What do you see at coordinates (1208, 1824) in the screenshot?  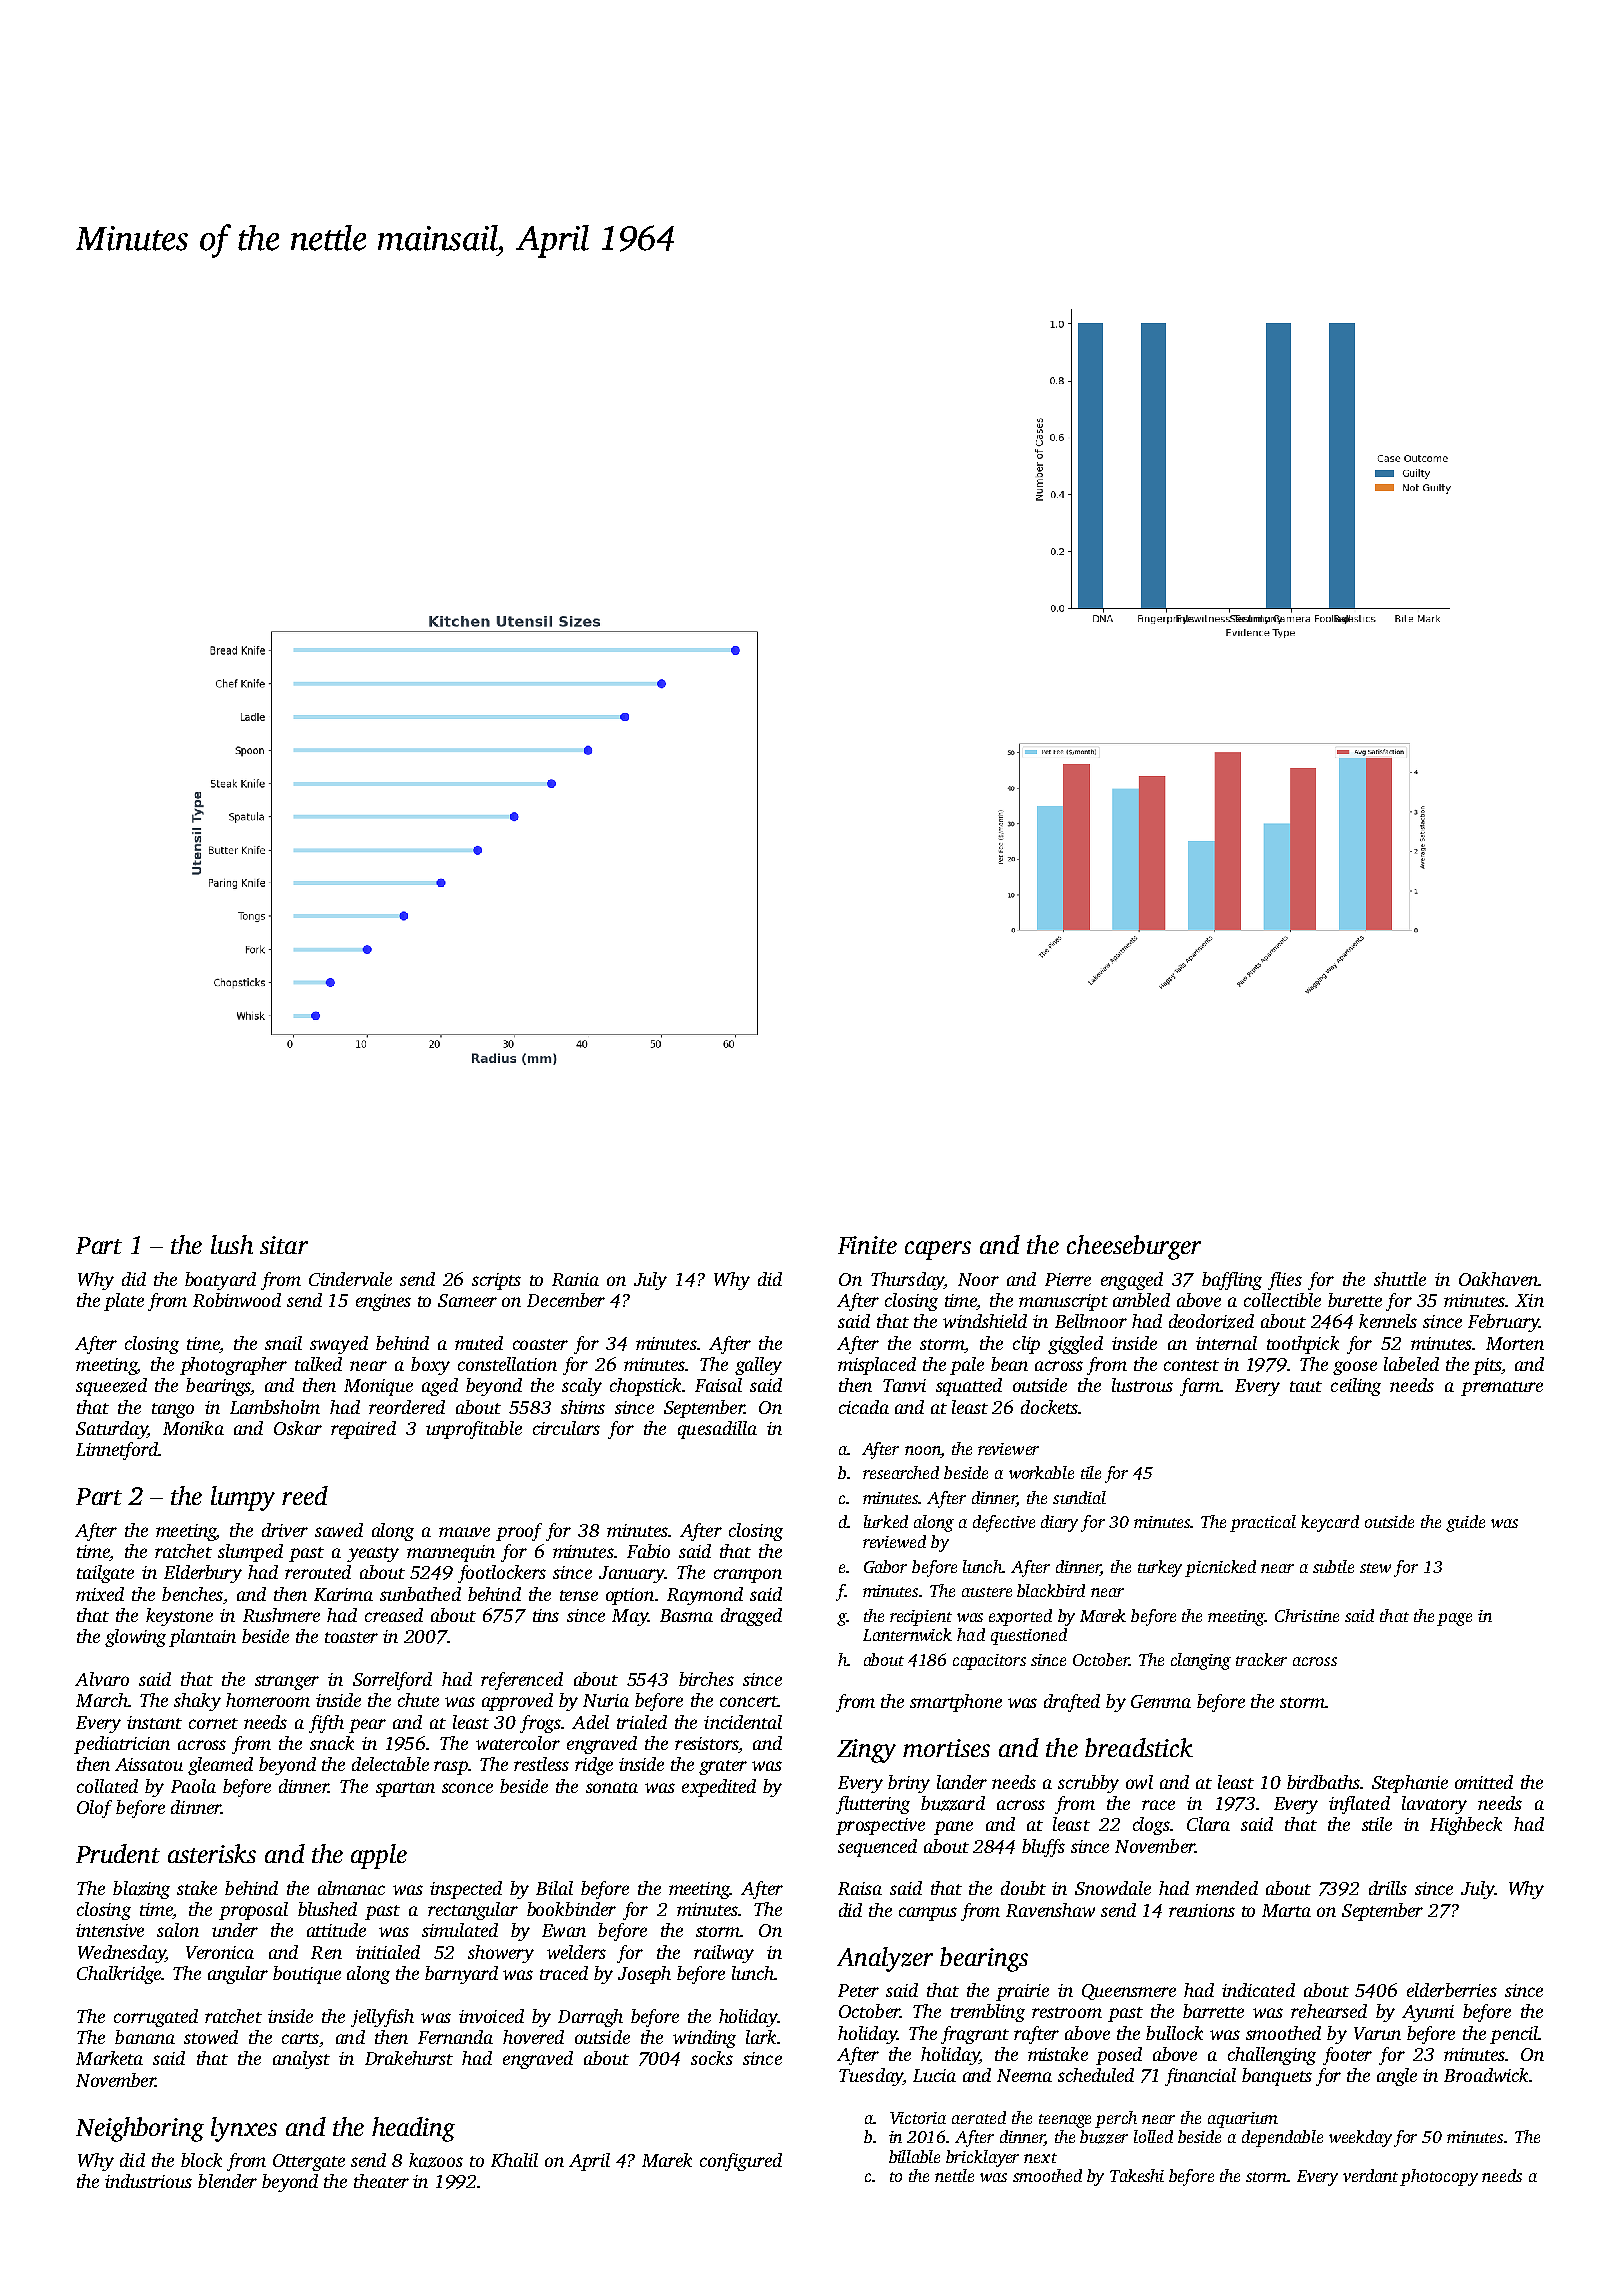 I see `Clara` at bounding box center [1208, 1824].
